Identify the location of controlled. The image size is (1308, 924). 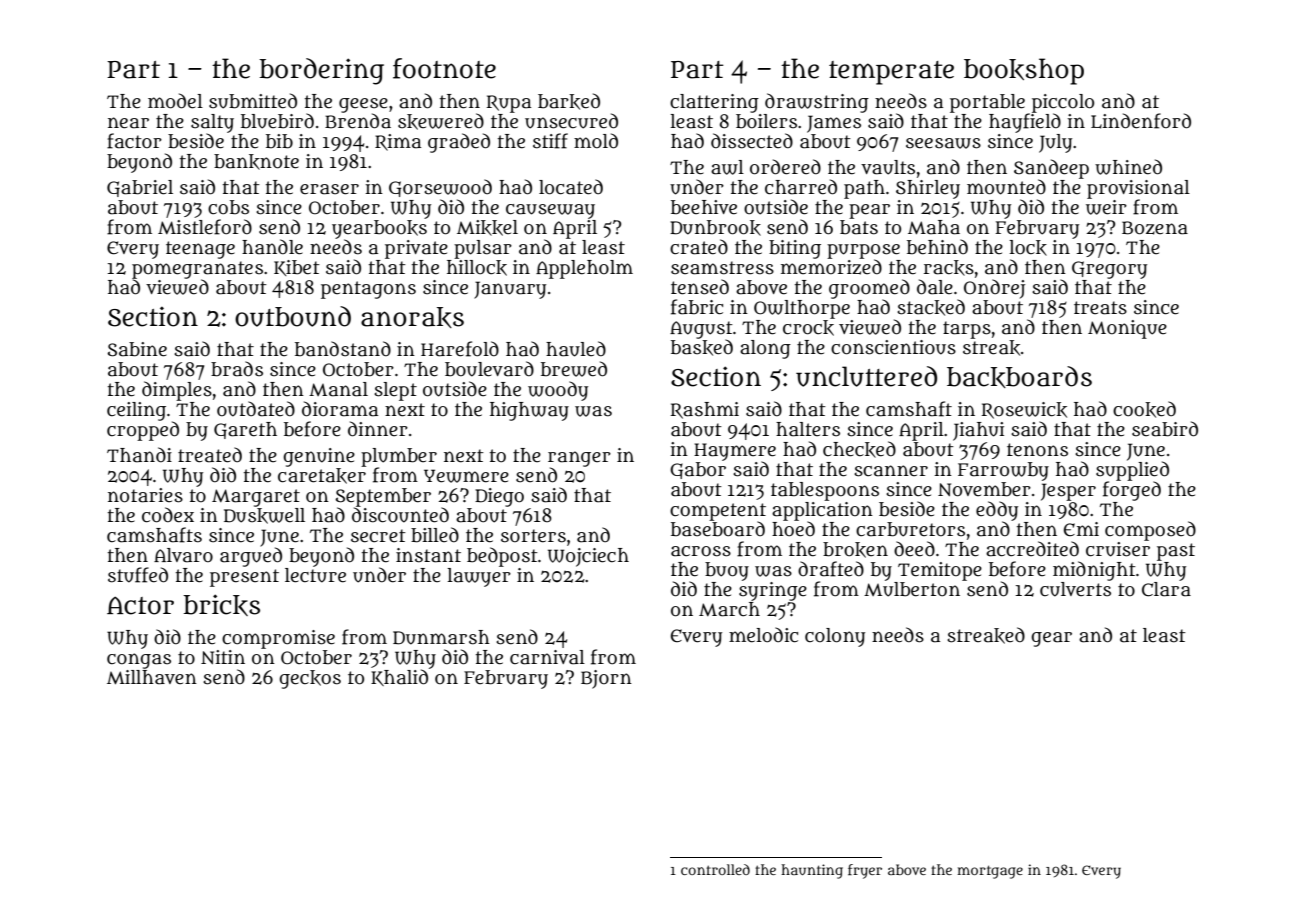
(715, 869).
